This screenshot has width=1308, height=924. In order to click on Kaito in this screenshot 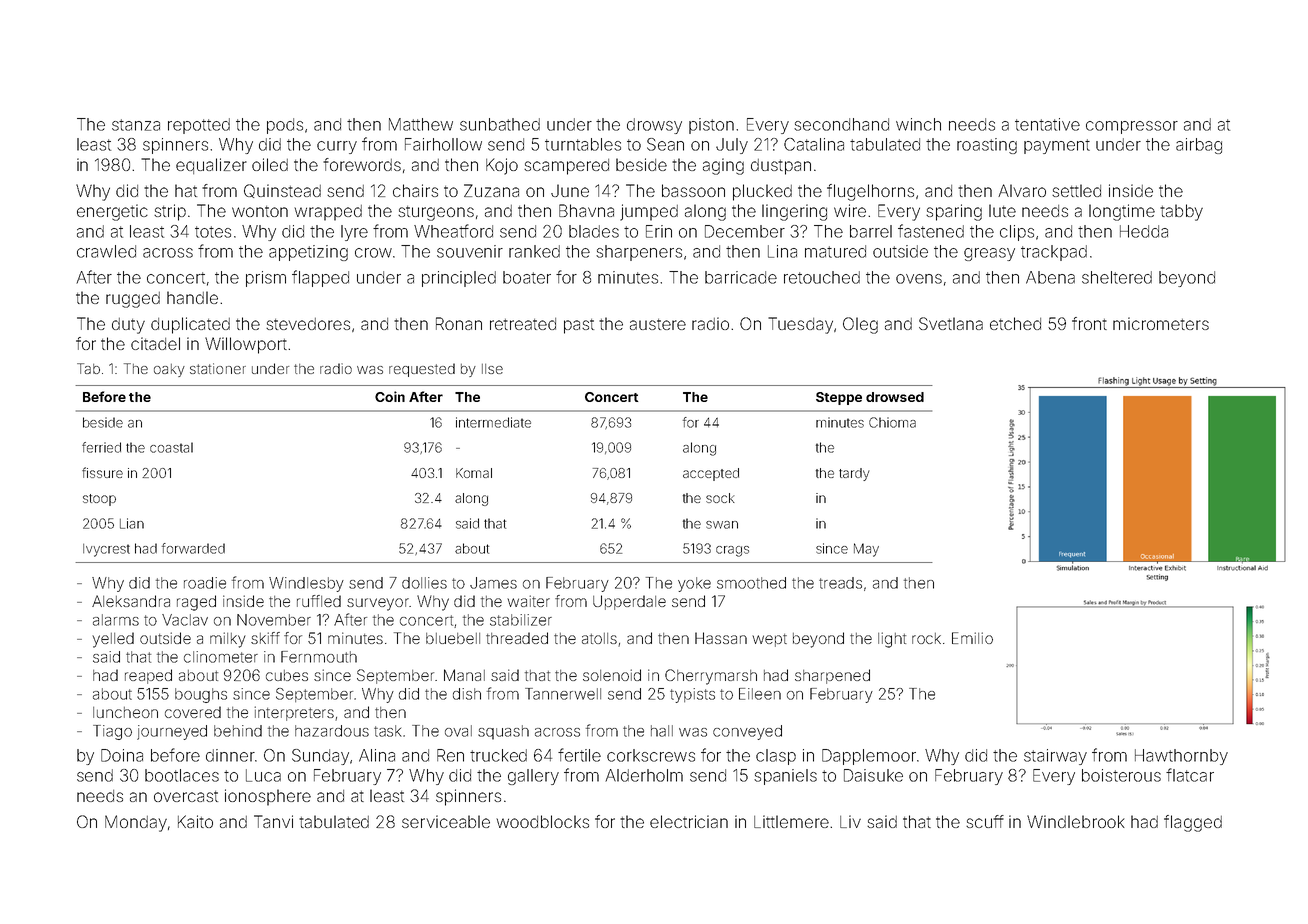, I will do `click(195, 821)`.
